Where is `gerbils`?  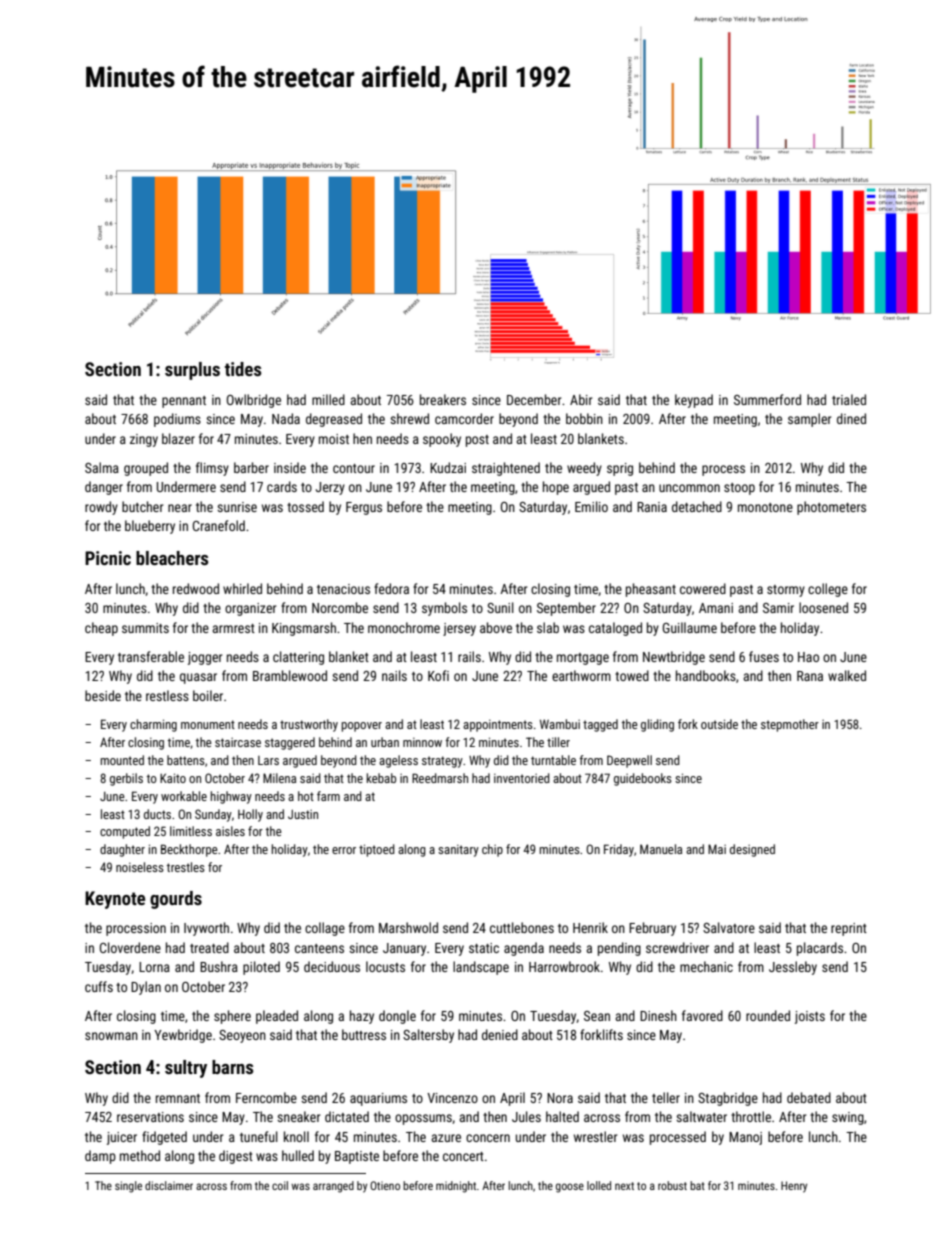
gerbils is located at coordinates (126, 779).
